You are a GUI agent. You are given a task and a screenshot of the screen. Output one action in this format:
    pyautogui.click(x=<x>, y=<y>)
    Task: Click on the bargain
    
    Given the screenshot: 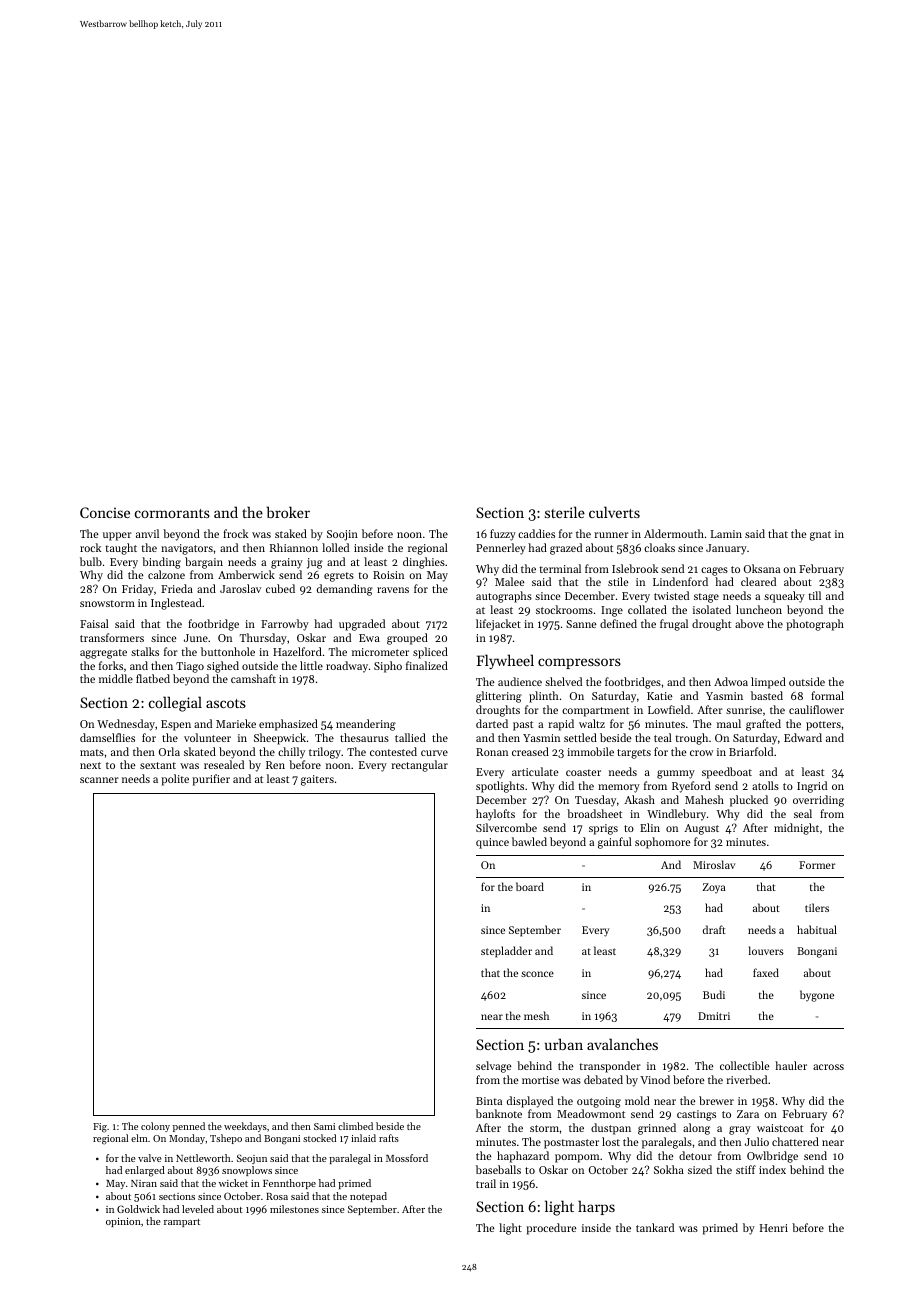 What is the action you would take?
    pyautogui.click(x=204, y=563)
